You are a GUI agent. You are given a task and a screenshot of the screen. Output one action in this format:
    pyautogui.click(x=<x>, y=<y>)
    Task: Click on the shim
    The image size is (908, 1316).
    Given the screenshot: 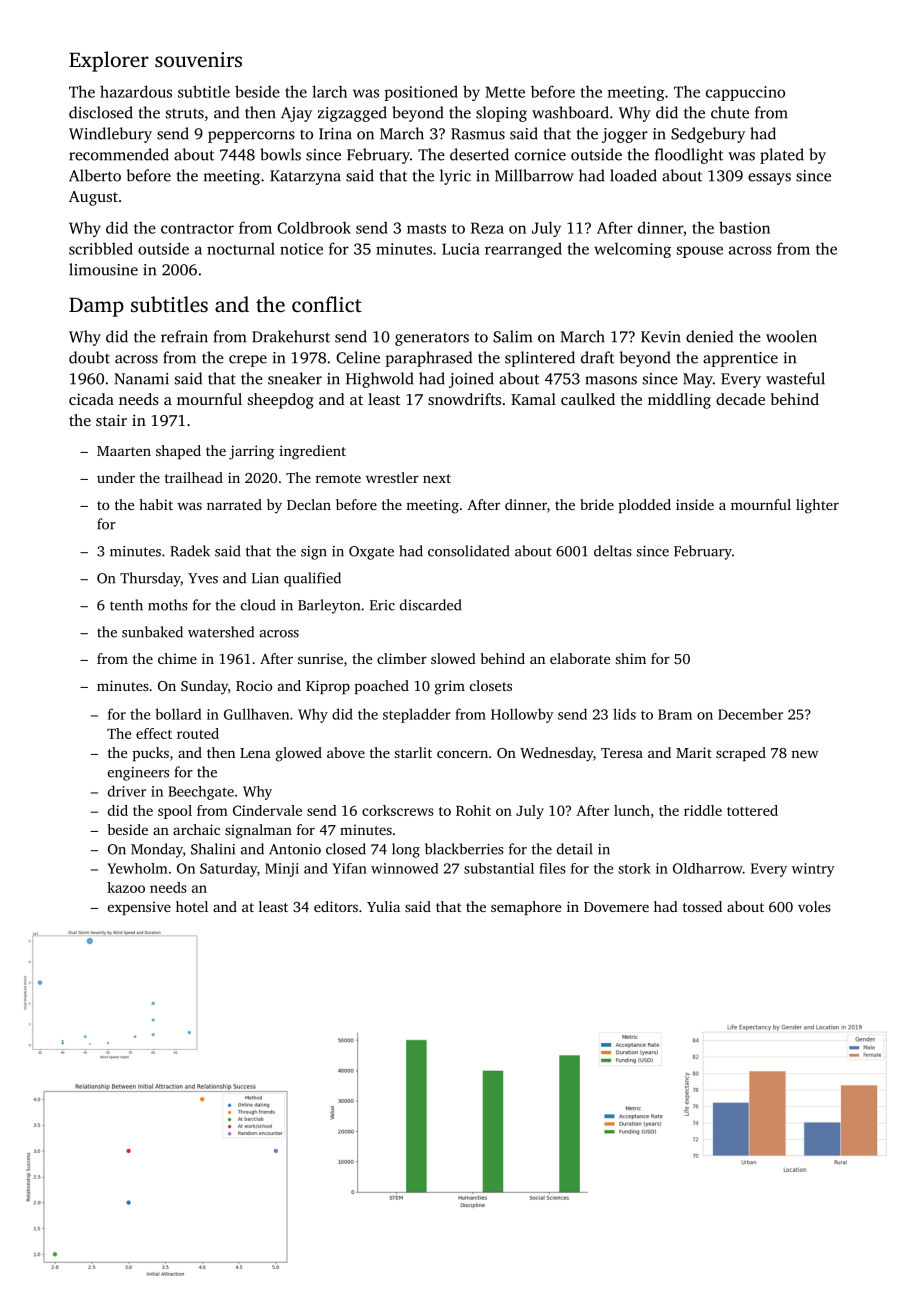 What is the action you would take?
    pyautogui.click(x=630, y=658)
